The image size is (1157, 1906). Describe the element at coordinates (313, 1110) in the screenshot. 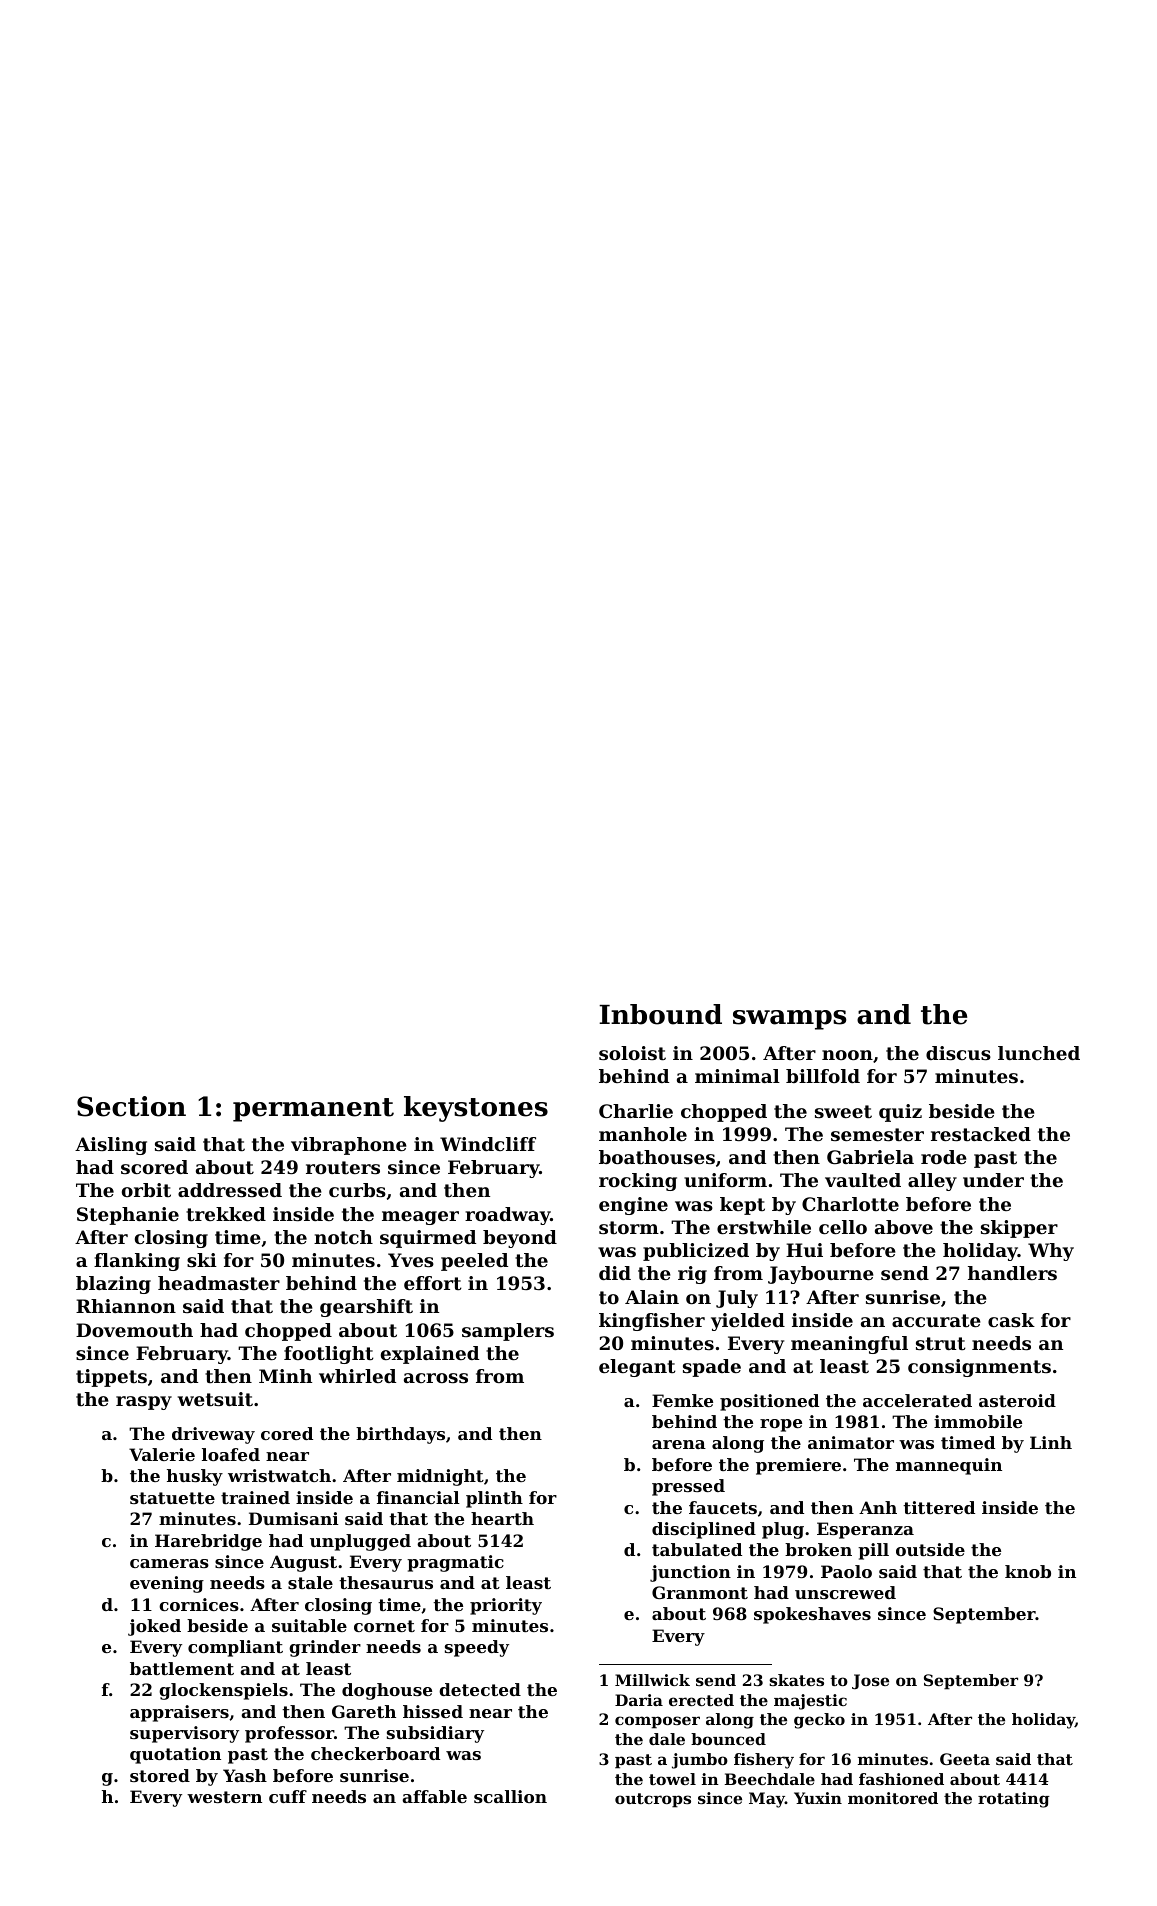

I see `permanent` at that location.
